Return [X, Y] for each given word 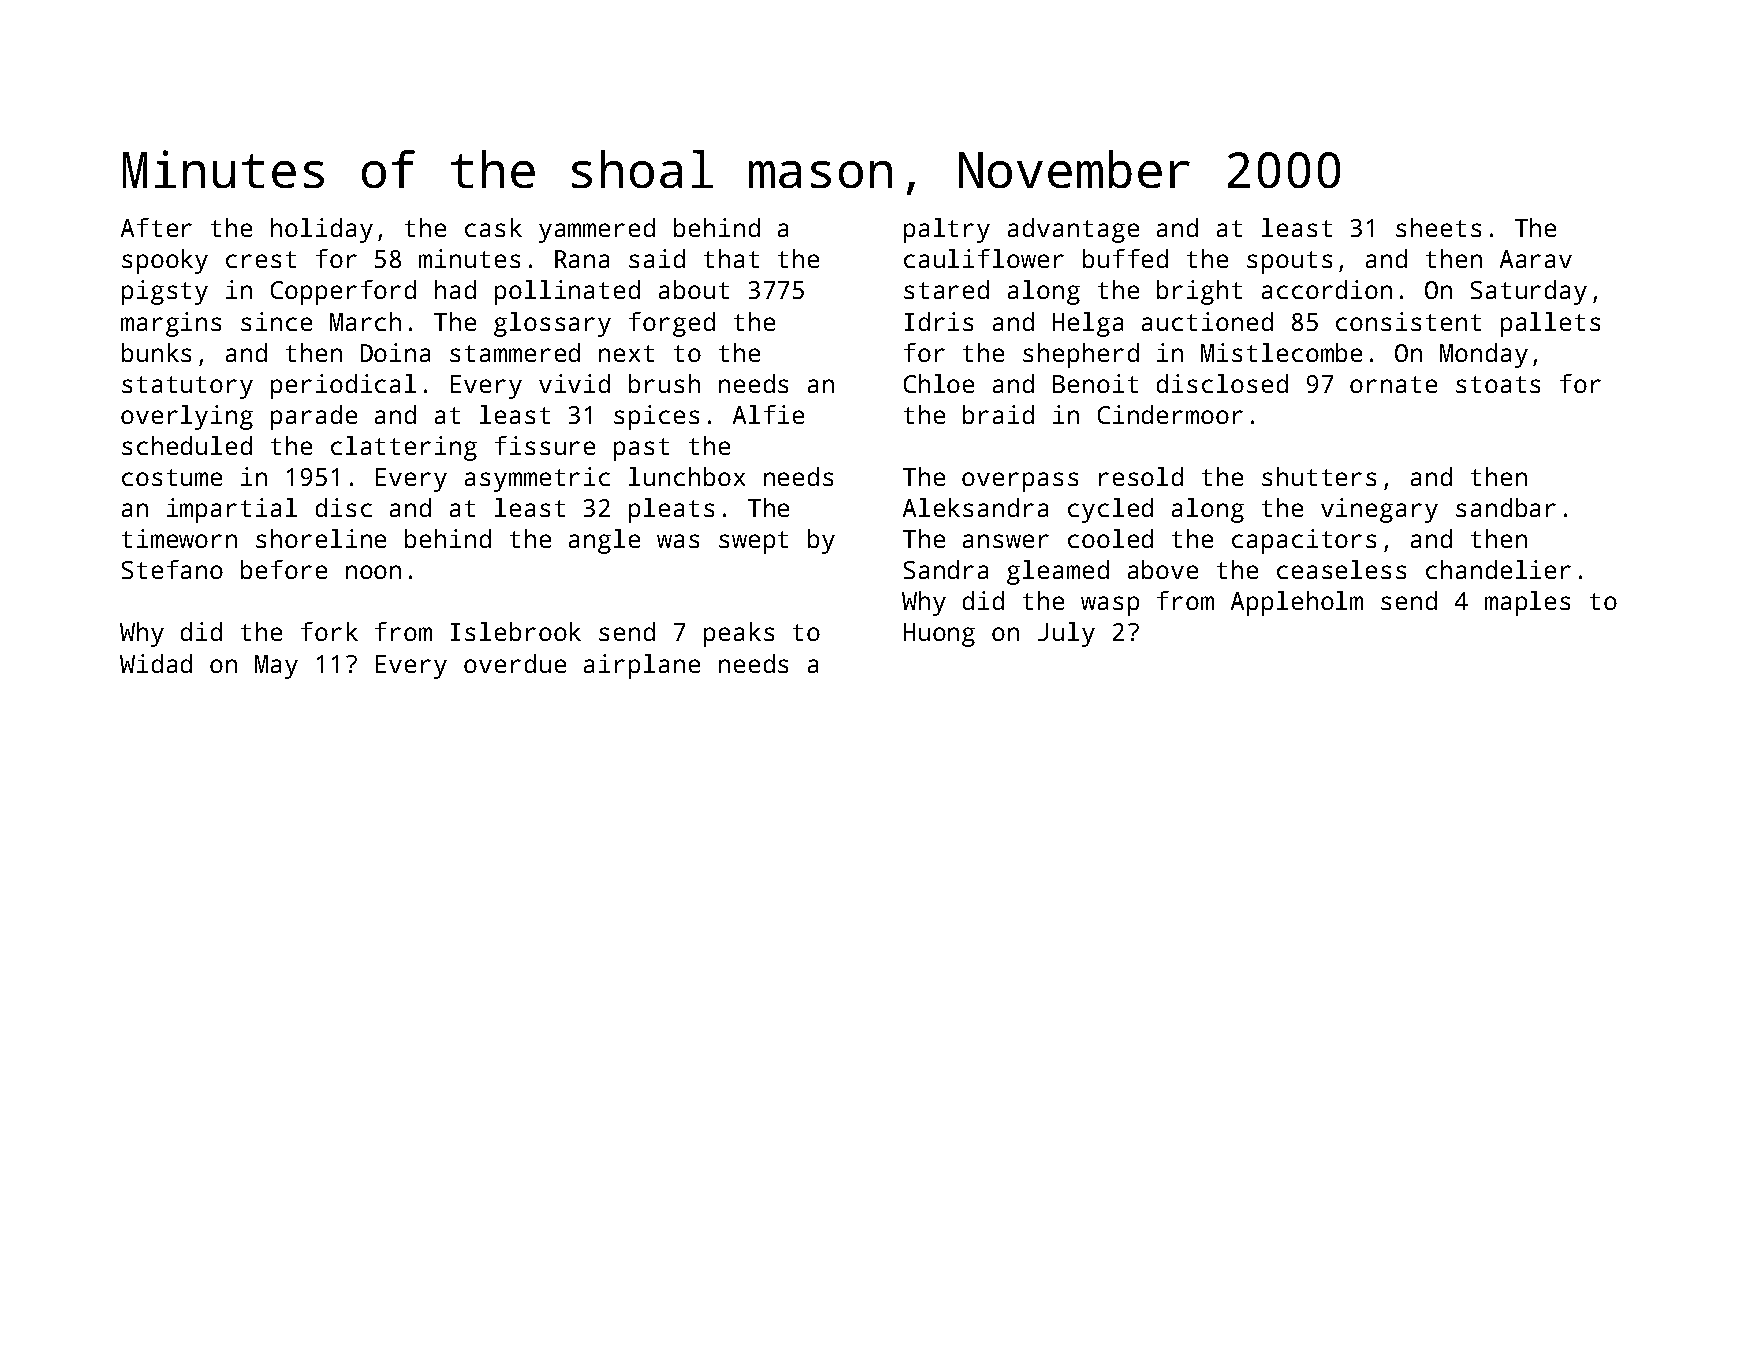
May [276, 667]
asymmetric [537, 479]
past [641, 449]
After [156, 227]
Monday [1484, 355]
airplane [642, 666]
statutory [187, 387]
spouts [1289, 262]
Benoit [1095, 383]
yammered [597, 230]
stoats [1498, 384]
